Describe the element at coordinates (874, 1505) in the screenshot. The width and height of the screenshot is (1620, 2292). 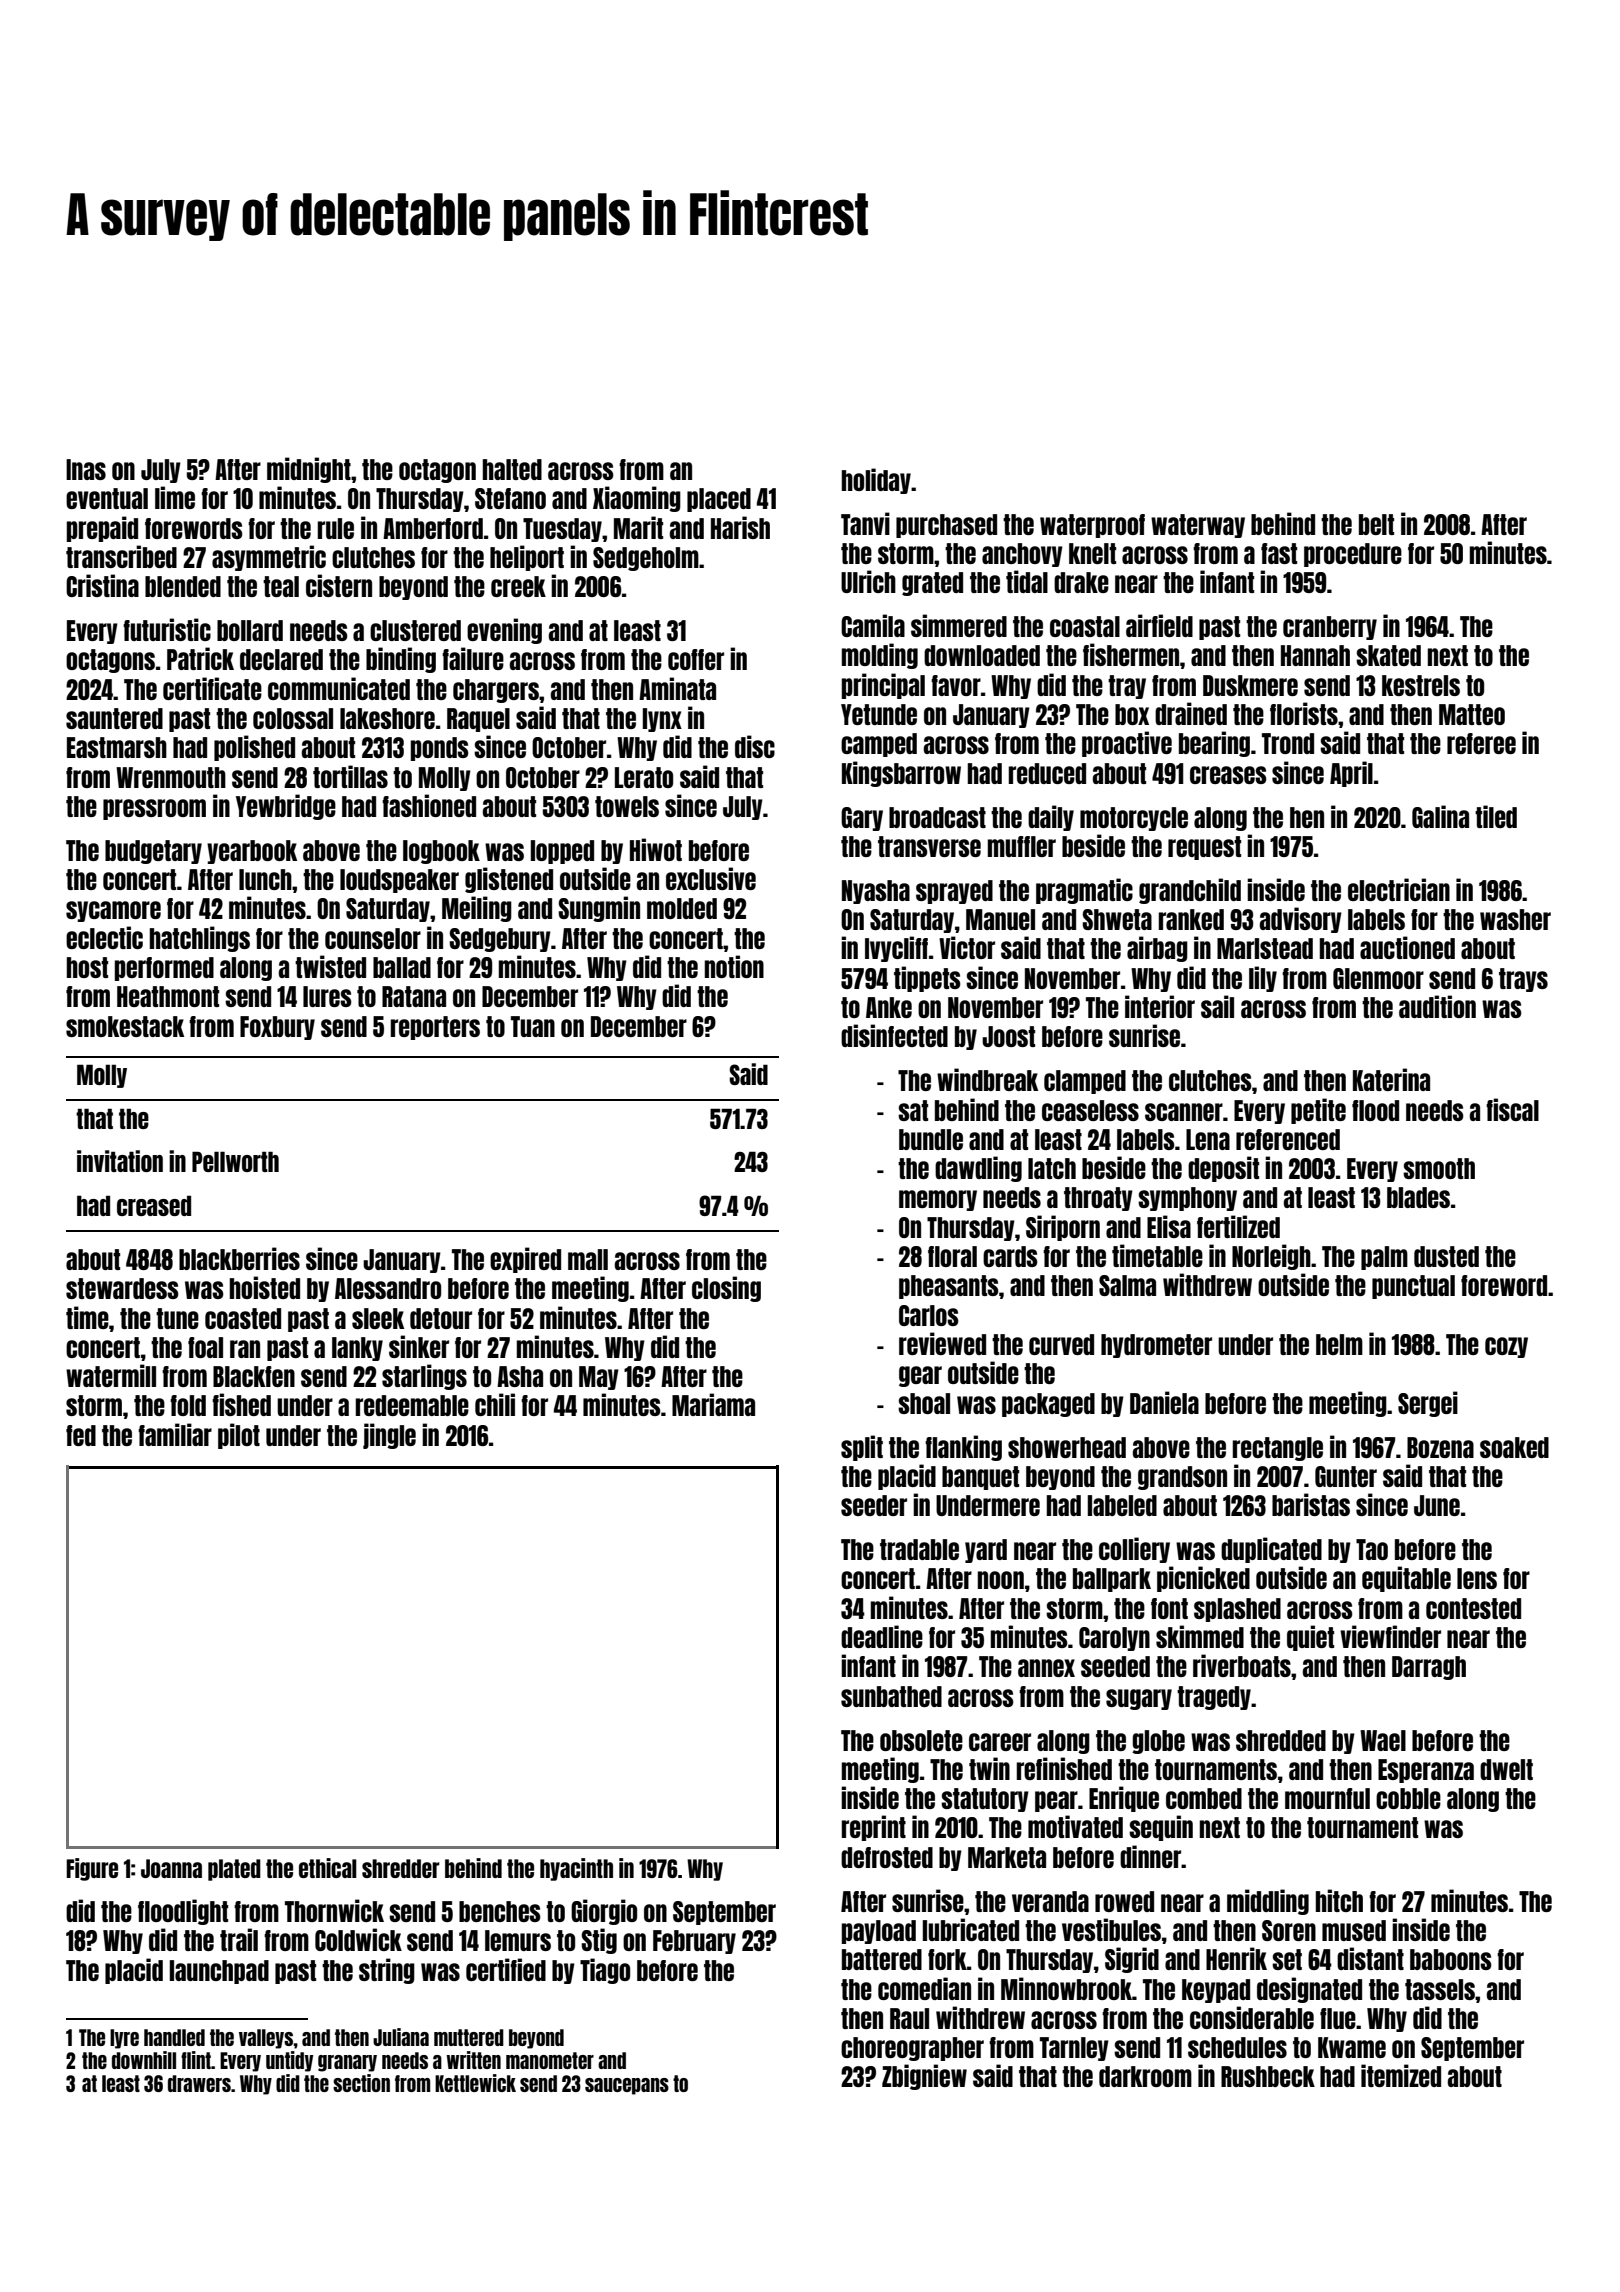
I see `seeder` at that location.
